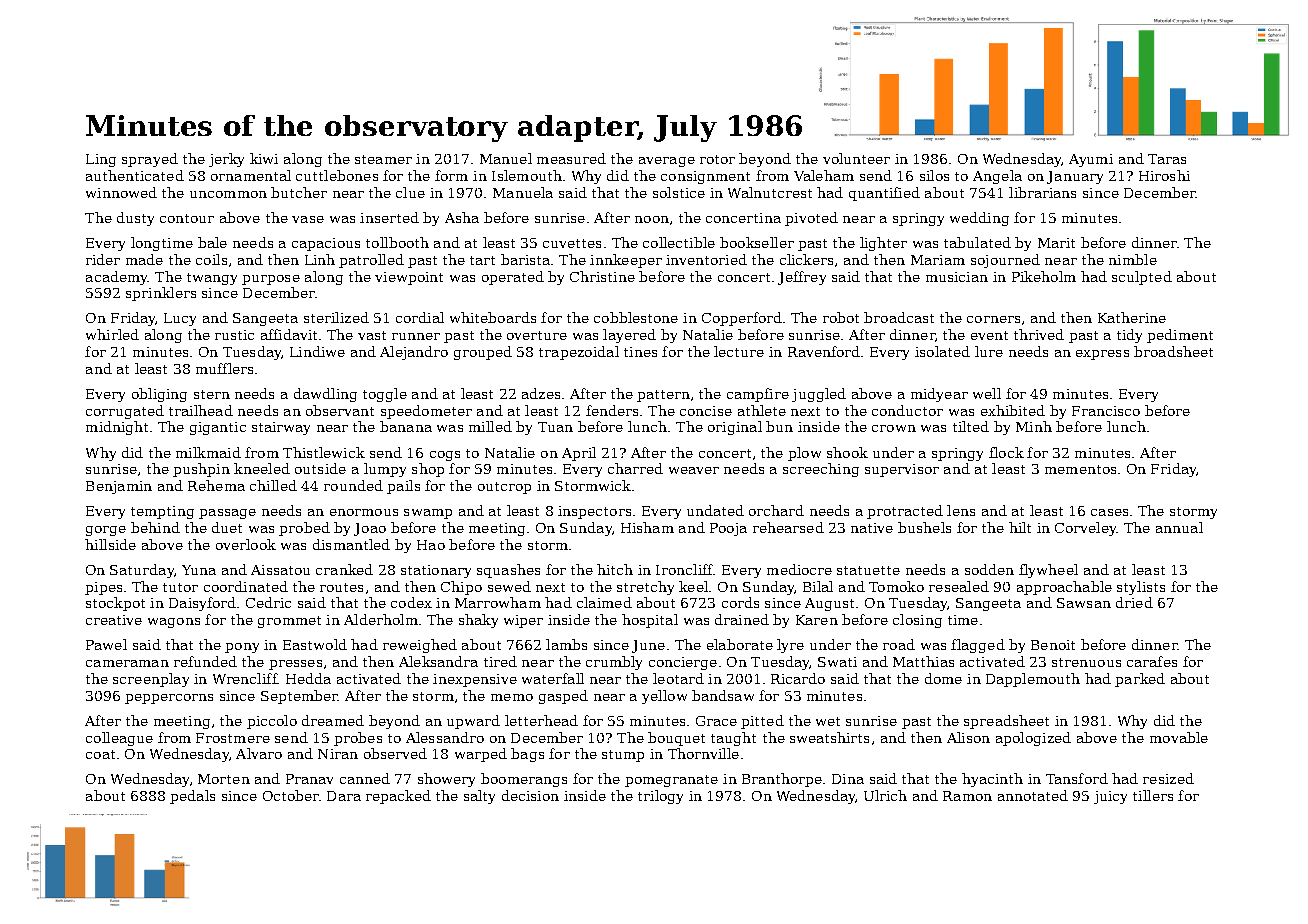  I want to click on trilogy, so click(660, 797).
